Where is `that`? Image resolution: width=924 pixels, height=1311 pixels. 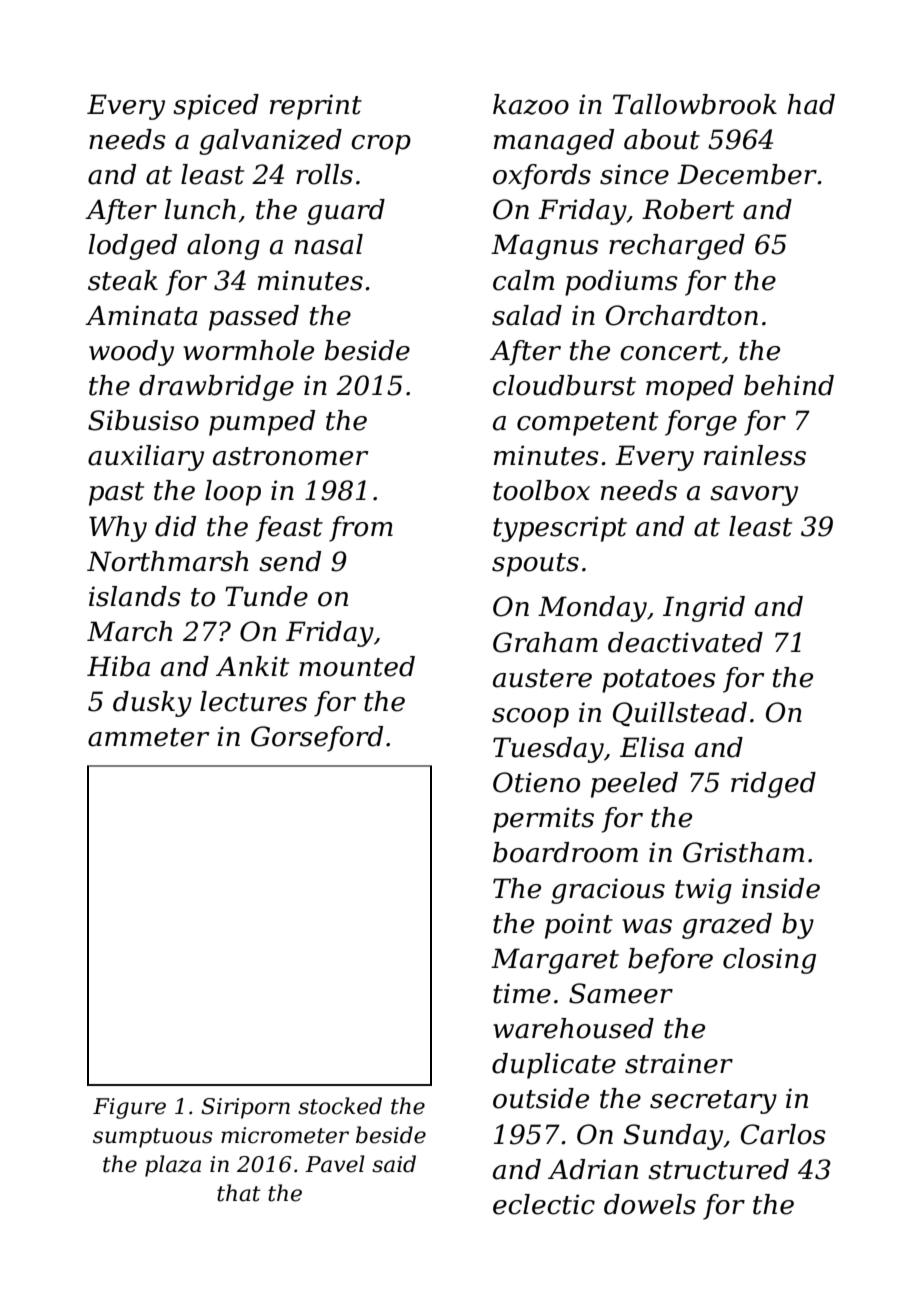 that is located at coordinates (239, 1193).
